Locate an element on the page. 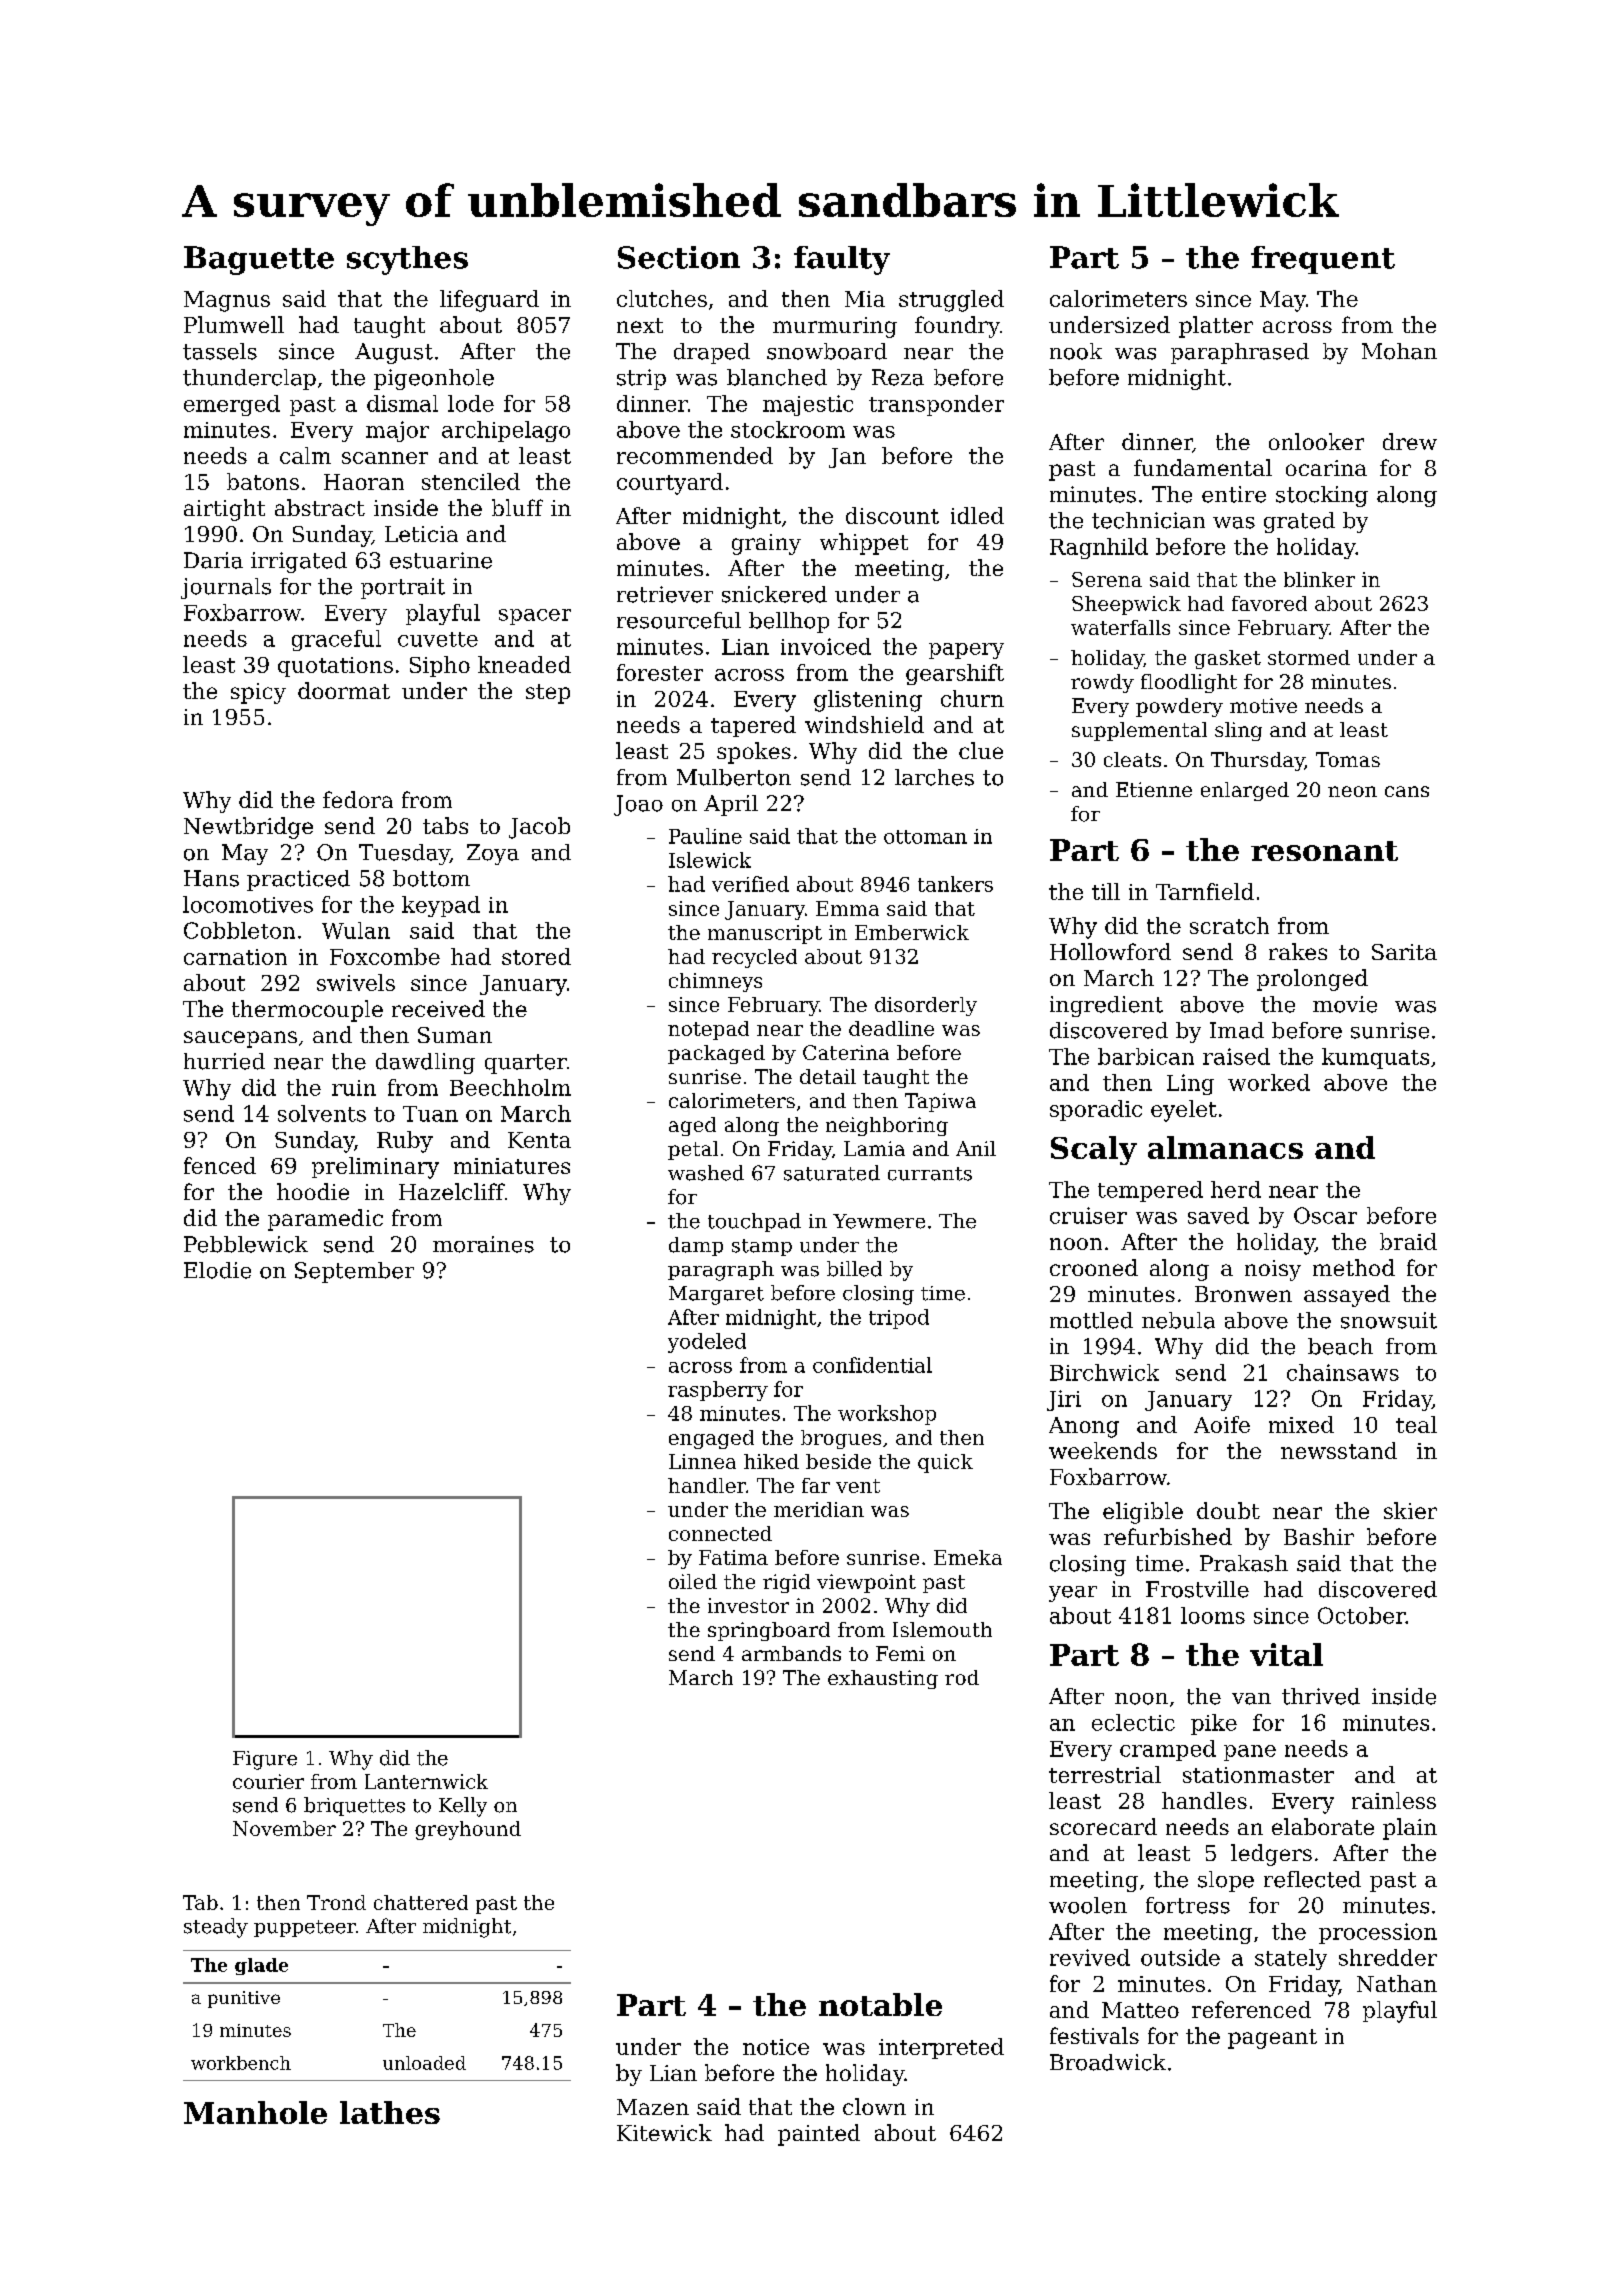  Prakash is located at coordinates (1244, 1563).
